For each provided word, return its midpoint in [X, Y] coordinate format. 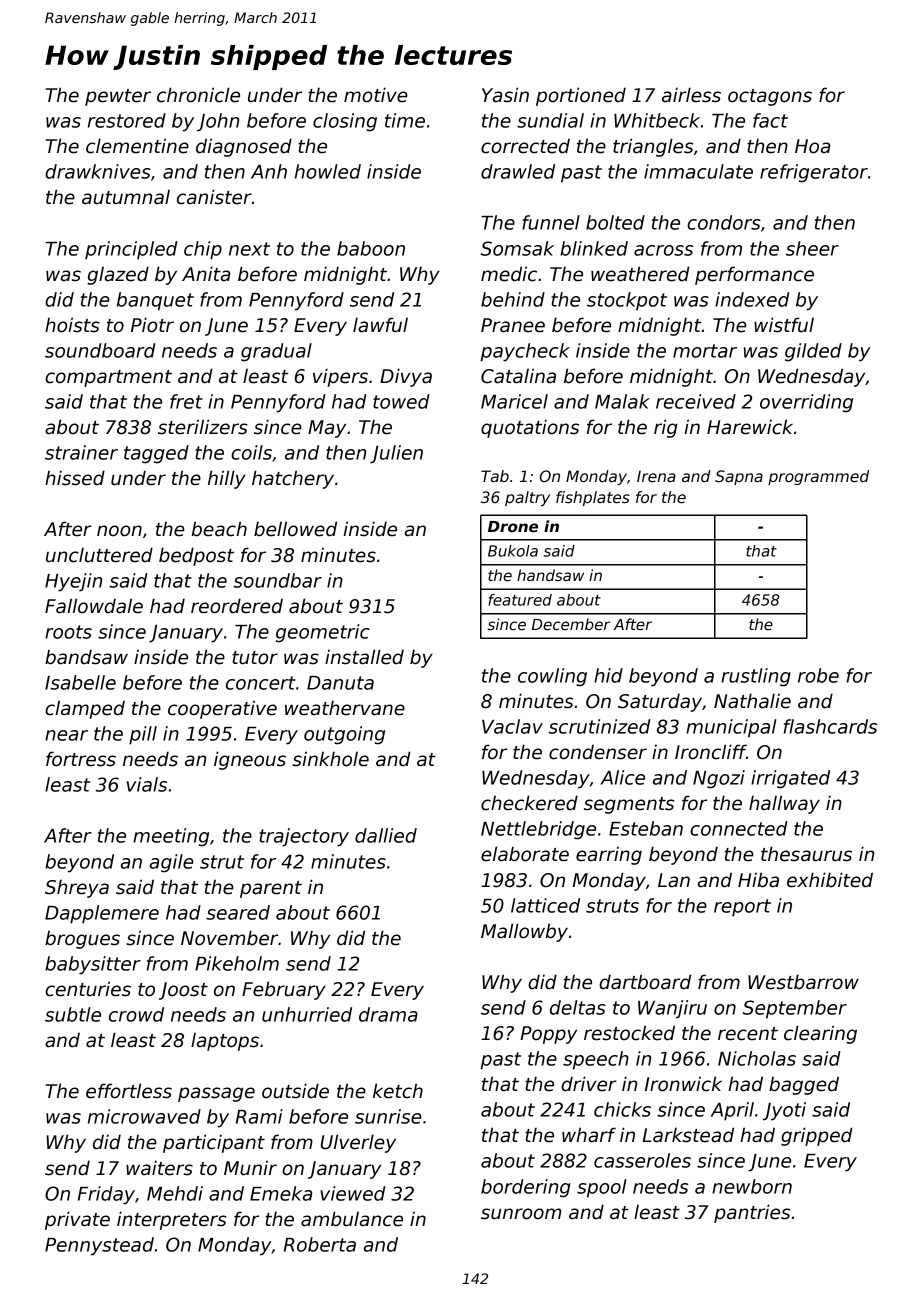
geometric [323, 633]
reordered [237, 606]
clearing [820, 1034]
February [284, 990]
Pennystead [99, 1246]
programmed [818, 477]
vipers [340, 377]
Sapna [739, 477]
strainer [81, 452]
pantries [752, 1213]
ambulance [352, 1219]
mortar [705, 351]
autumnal [126, 197]
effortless [129, 1091]
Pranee [513, 325]
